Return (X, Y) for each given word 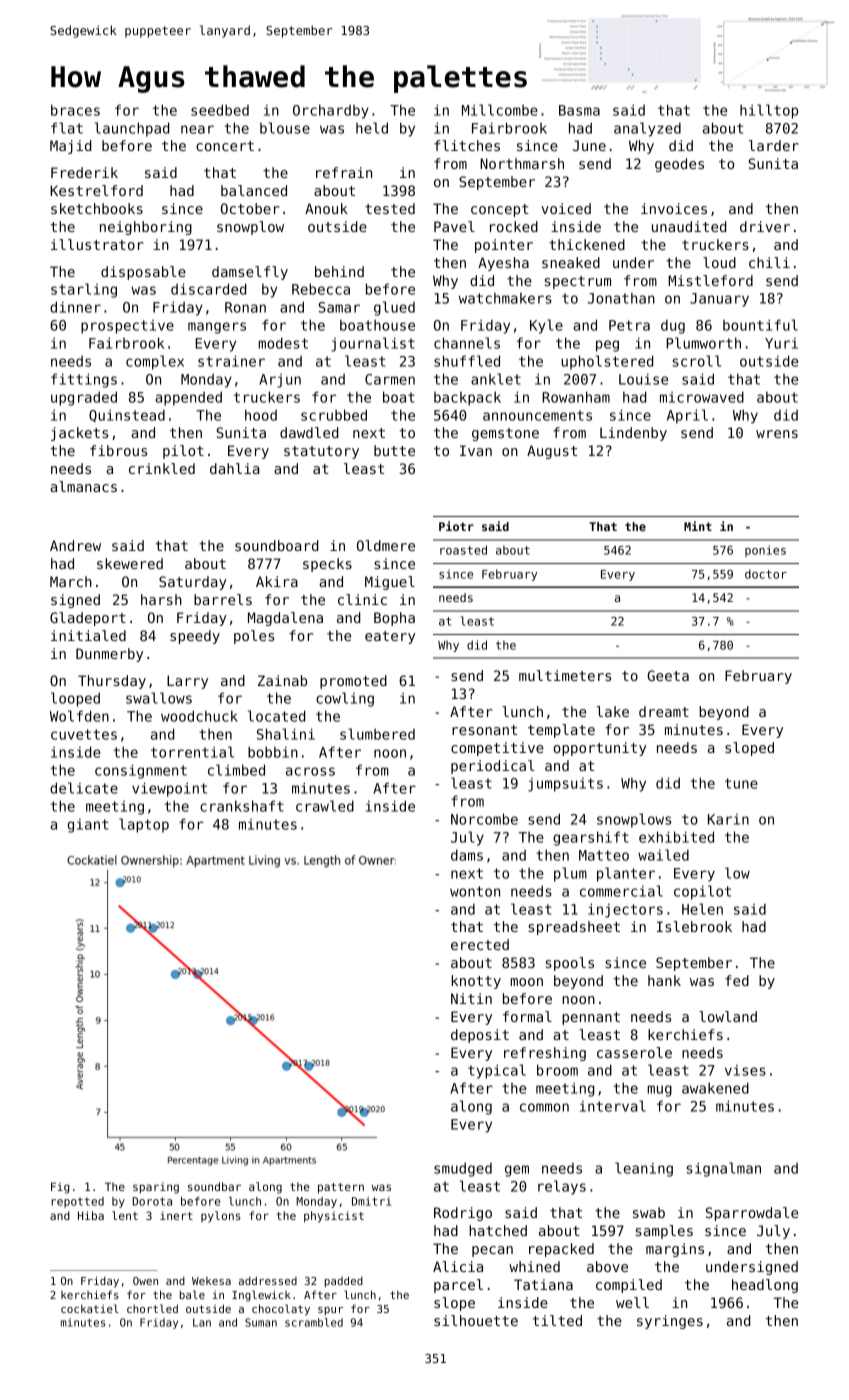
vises (745, 1070)
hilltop (769, 111)
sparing (156, 1188)
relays (562, 1187)
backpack (467, 398)
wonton (475, 891)
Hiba (91, 1215)
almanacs (83, 486)
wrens (777, 434)
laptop (144, 825)
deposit (480, 1036)
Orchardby (331, 111)
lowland (728, 1016)
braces (75, 110)
